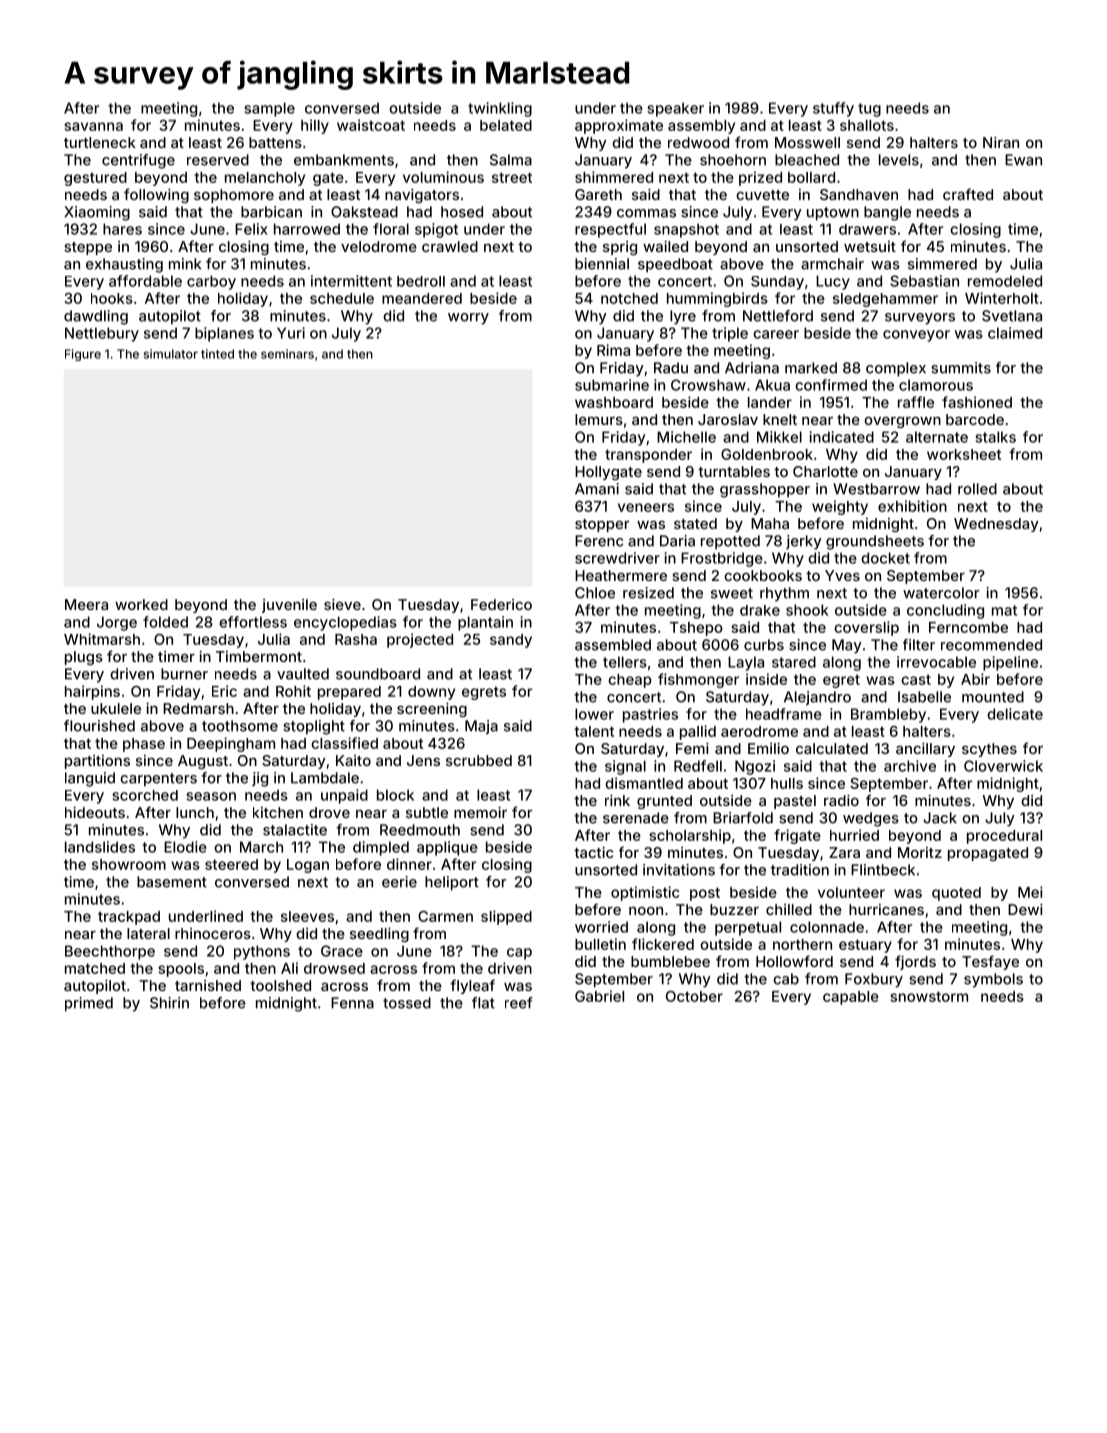 The height and width of the screenshot is (1433, 1107). What do you see at coordinates (996, 525) in the screenshot?
I see `Wednesday` at bounding box center [996, 525].
